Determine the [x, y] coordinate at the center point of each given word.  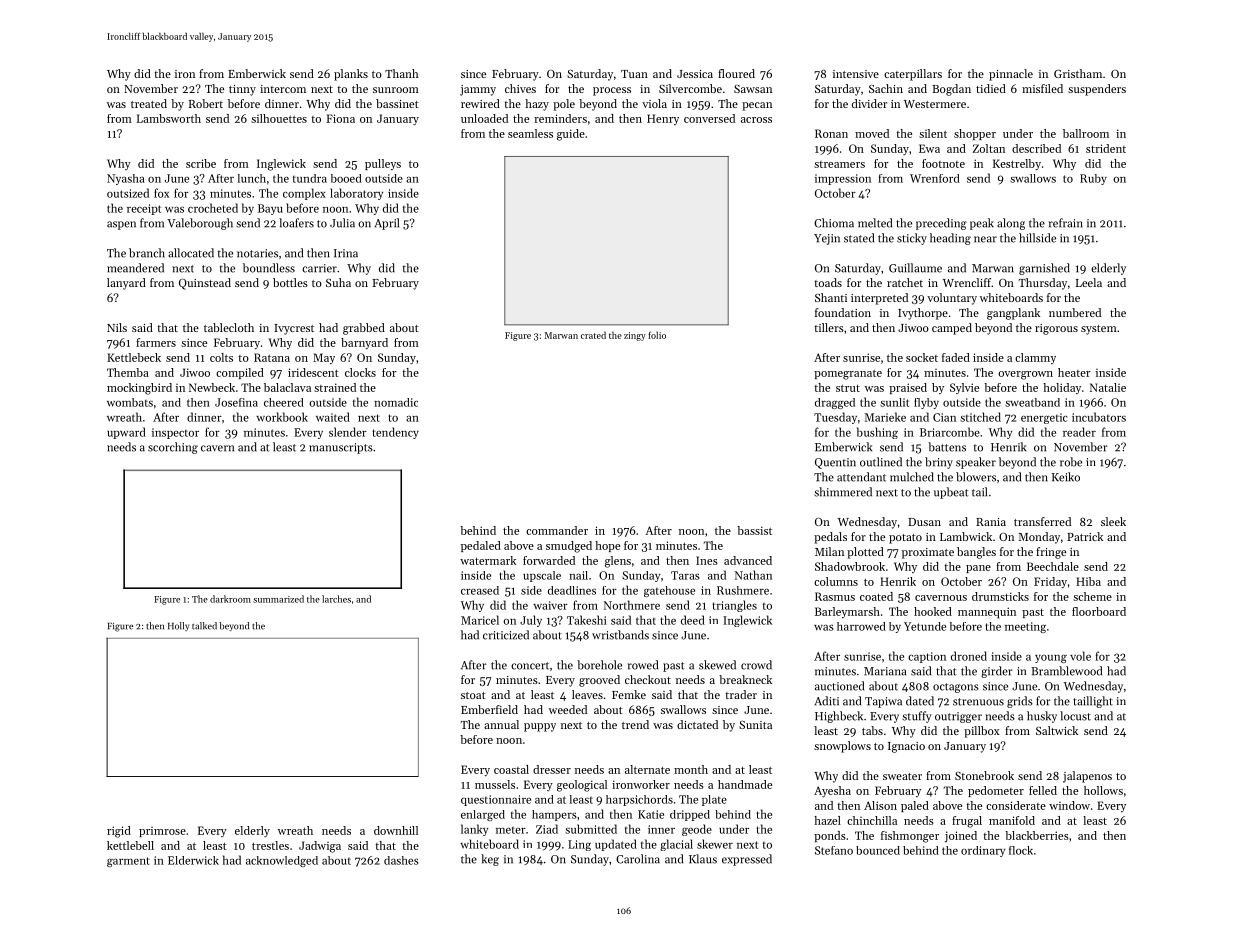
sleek [1113, 521]
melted [875, 223]
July [531, 621]
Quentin [835, 463]
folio [657, 335]
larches [336, 599]
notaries [257, 253]
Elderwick [193, 860]
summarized [278, 599]
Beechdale [1053, 566]
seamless [530, 133]
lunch [252, 178]
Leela [1089, 282]
